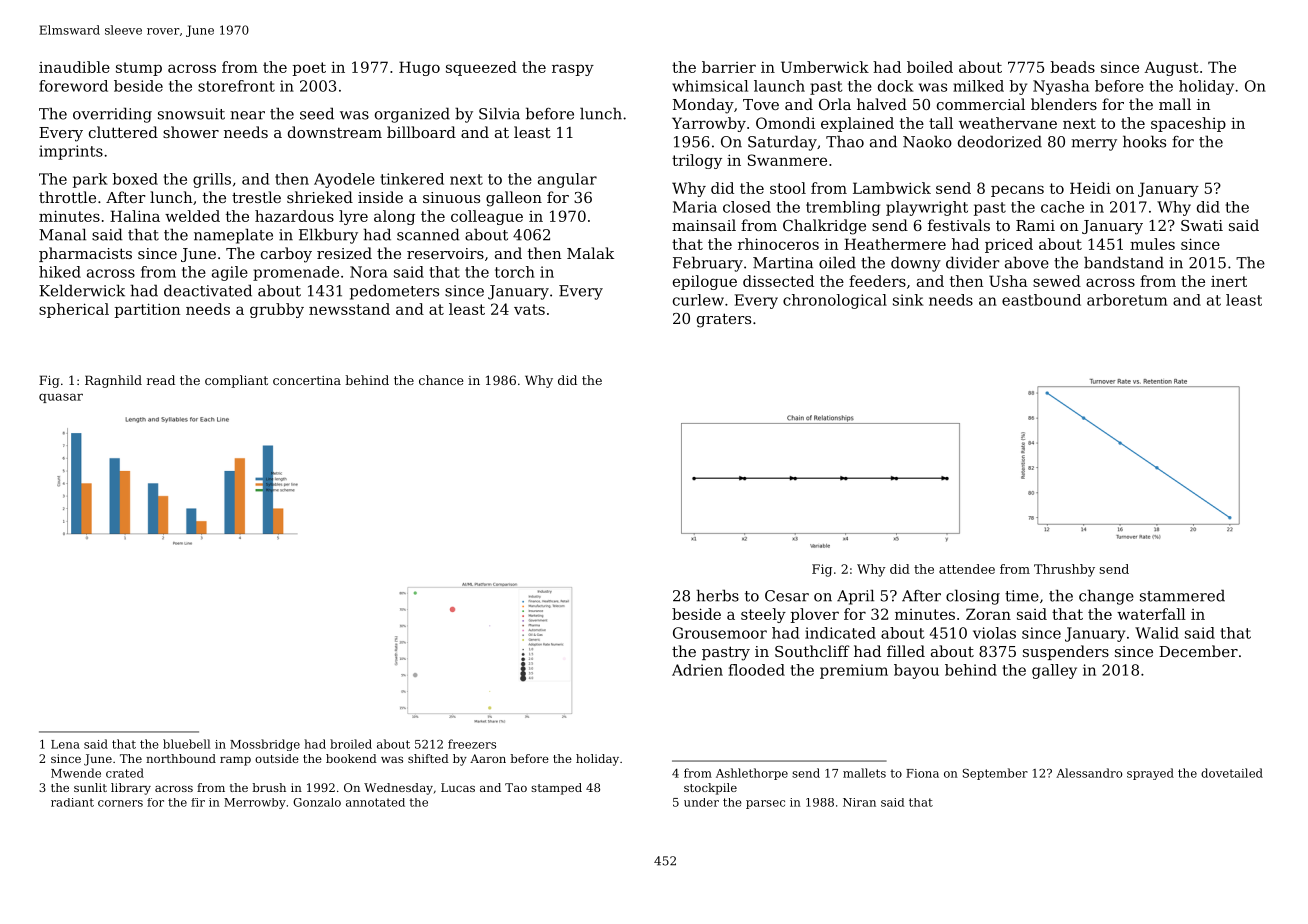 This screenshot has height=924, width=1308. Describe the element at coordinates (309, 69) in the screenshot. I see `poet` at that location.
